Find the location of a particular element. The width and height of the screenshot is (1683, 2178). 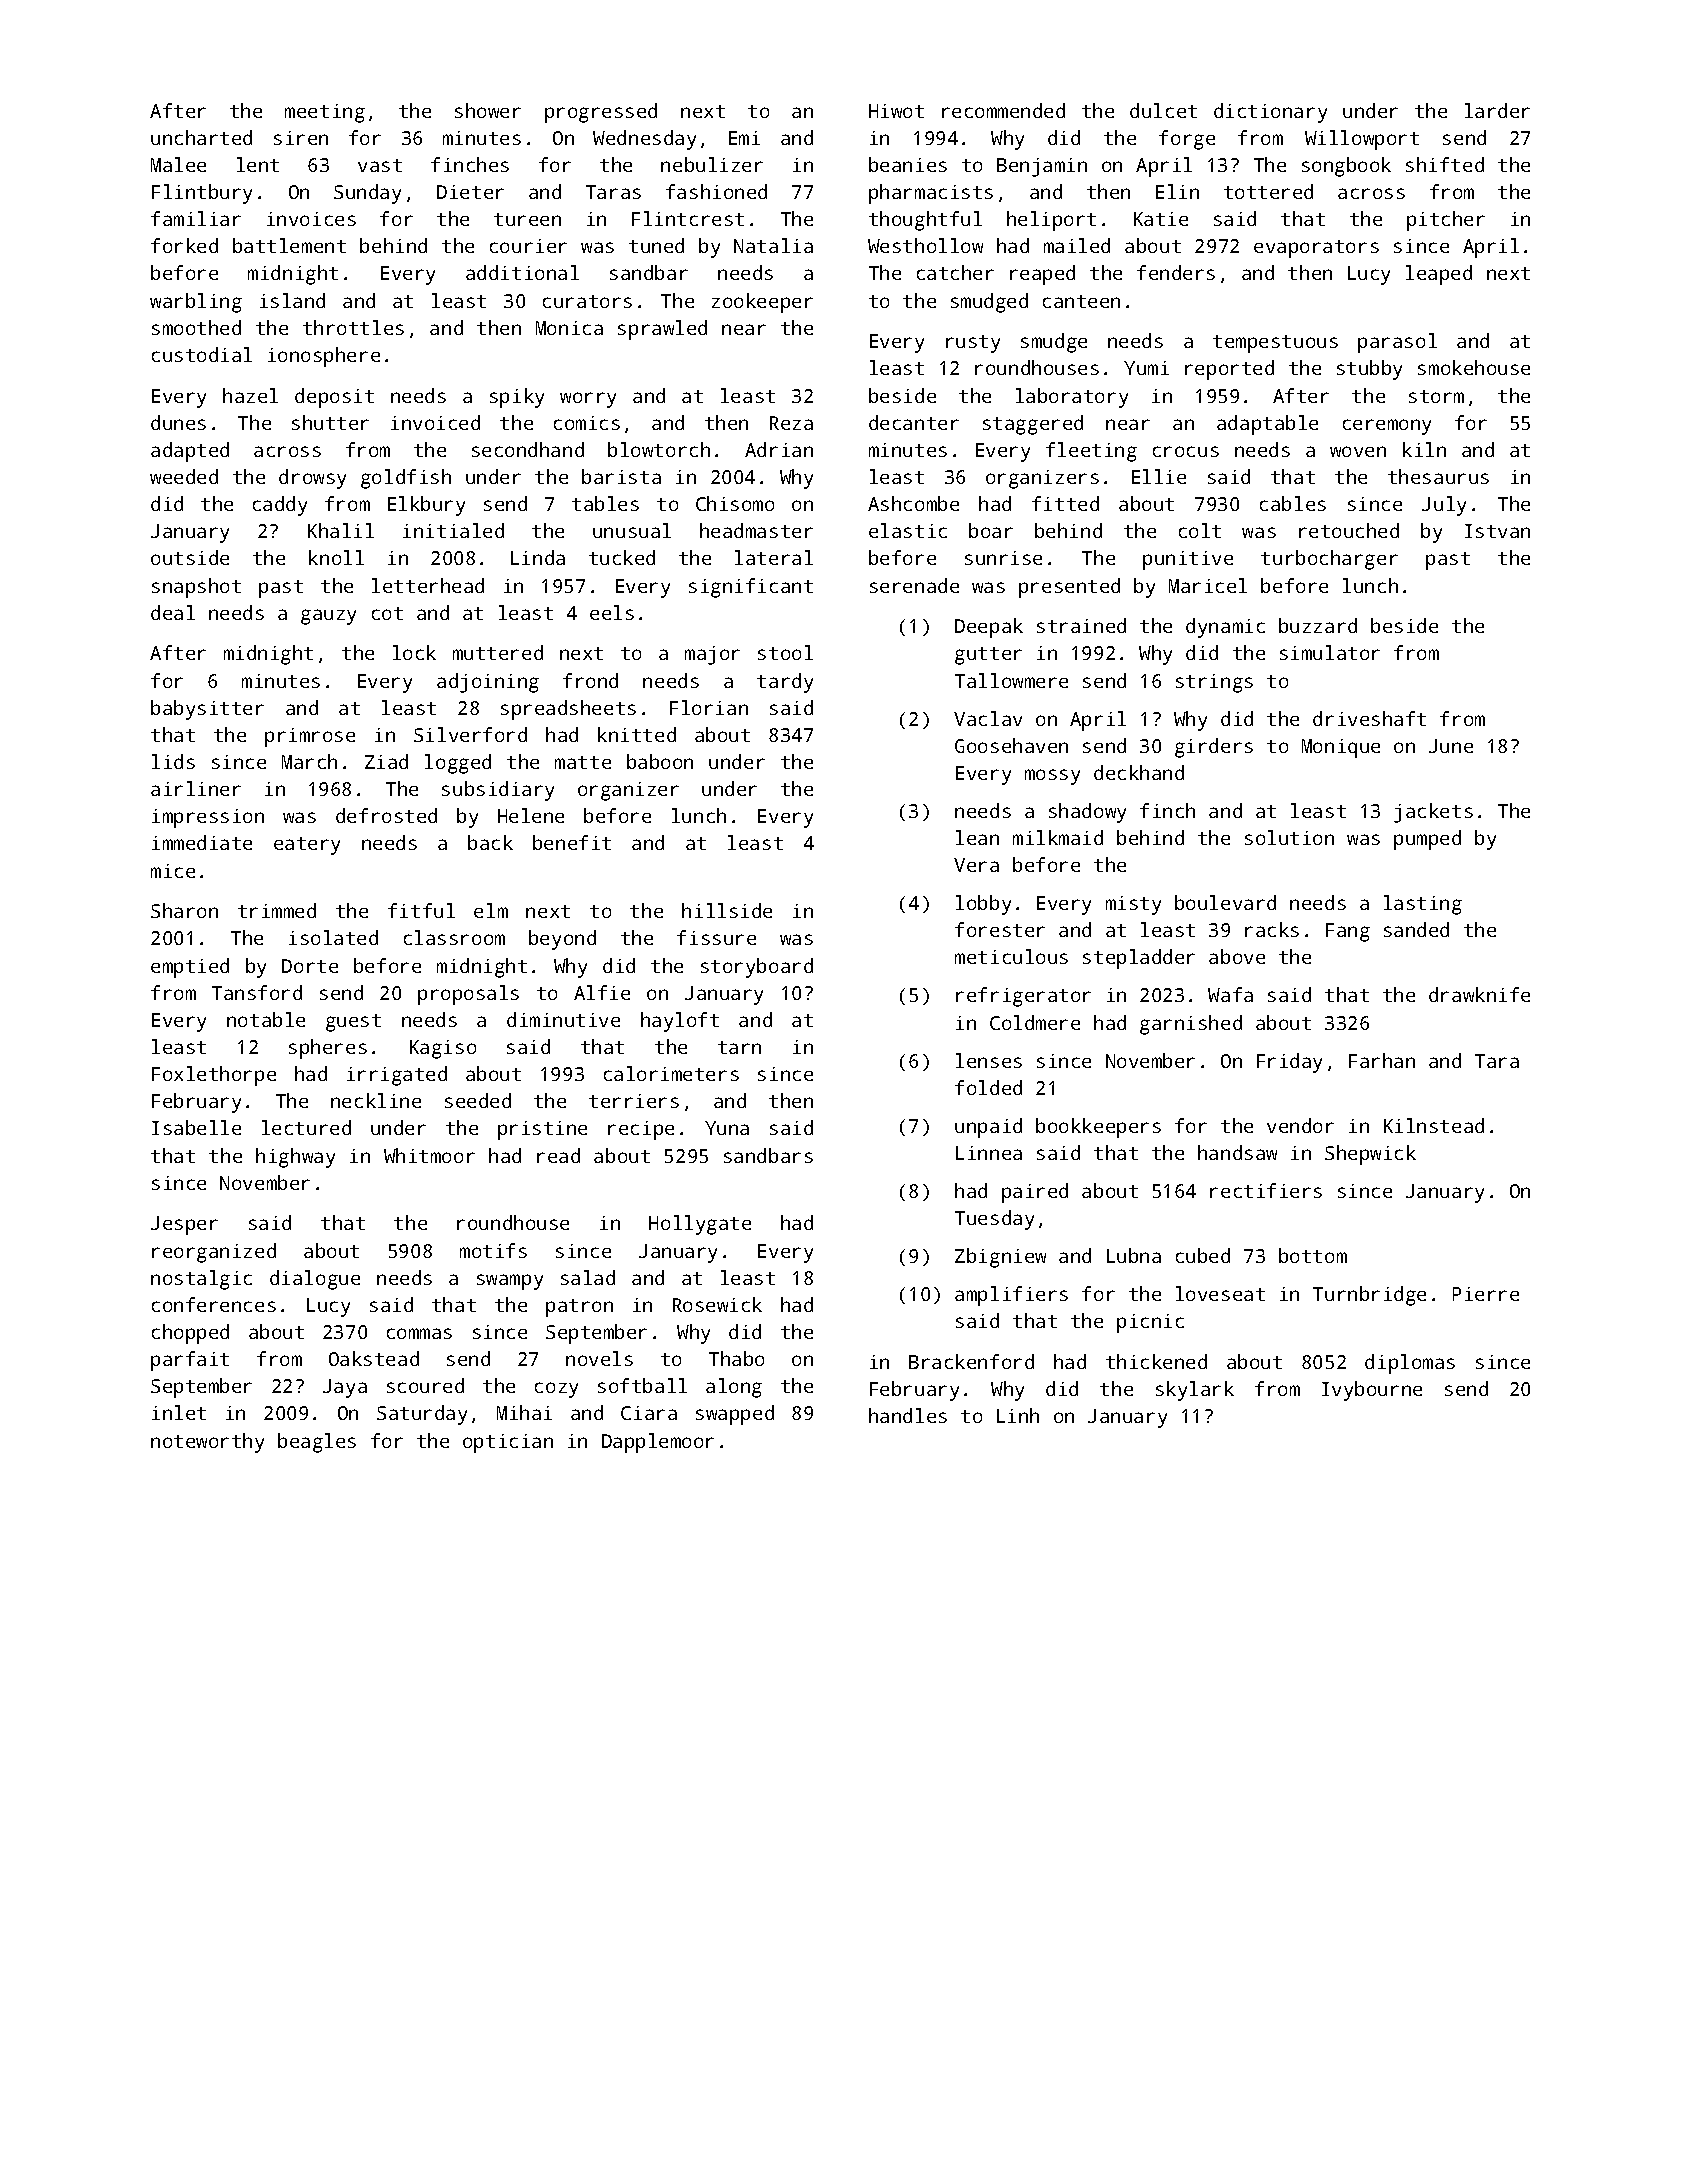

heliport is located at coordinates (1051, 221).
